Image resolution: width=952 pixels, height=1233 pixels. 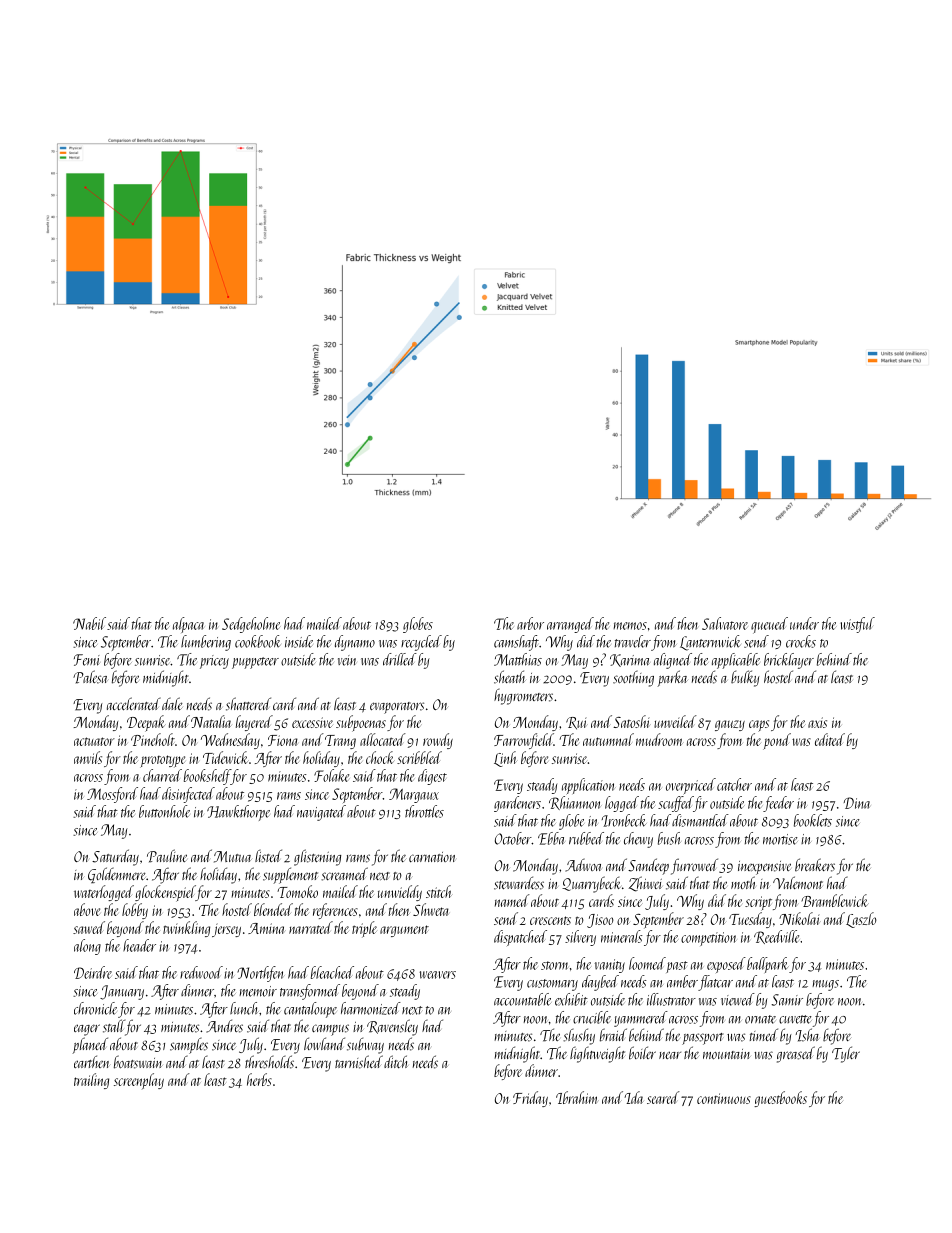 I want to click on illustrator, so click(x=671, y=999).
